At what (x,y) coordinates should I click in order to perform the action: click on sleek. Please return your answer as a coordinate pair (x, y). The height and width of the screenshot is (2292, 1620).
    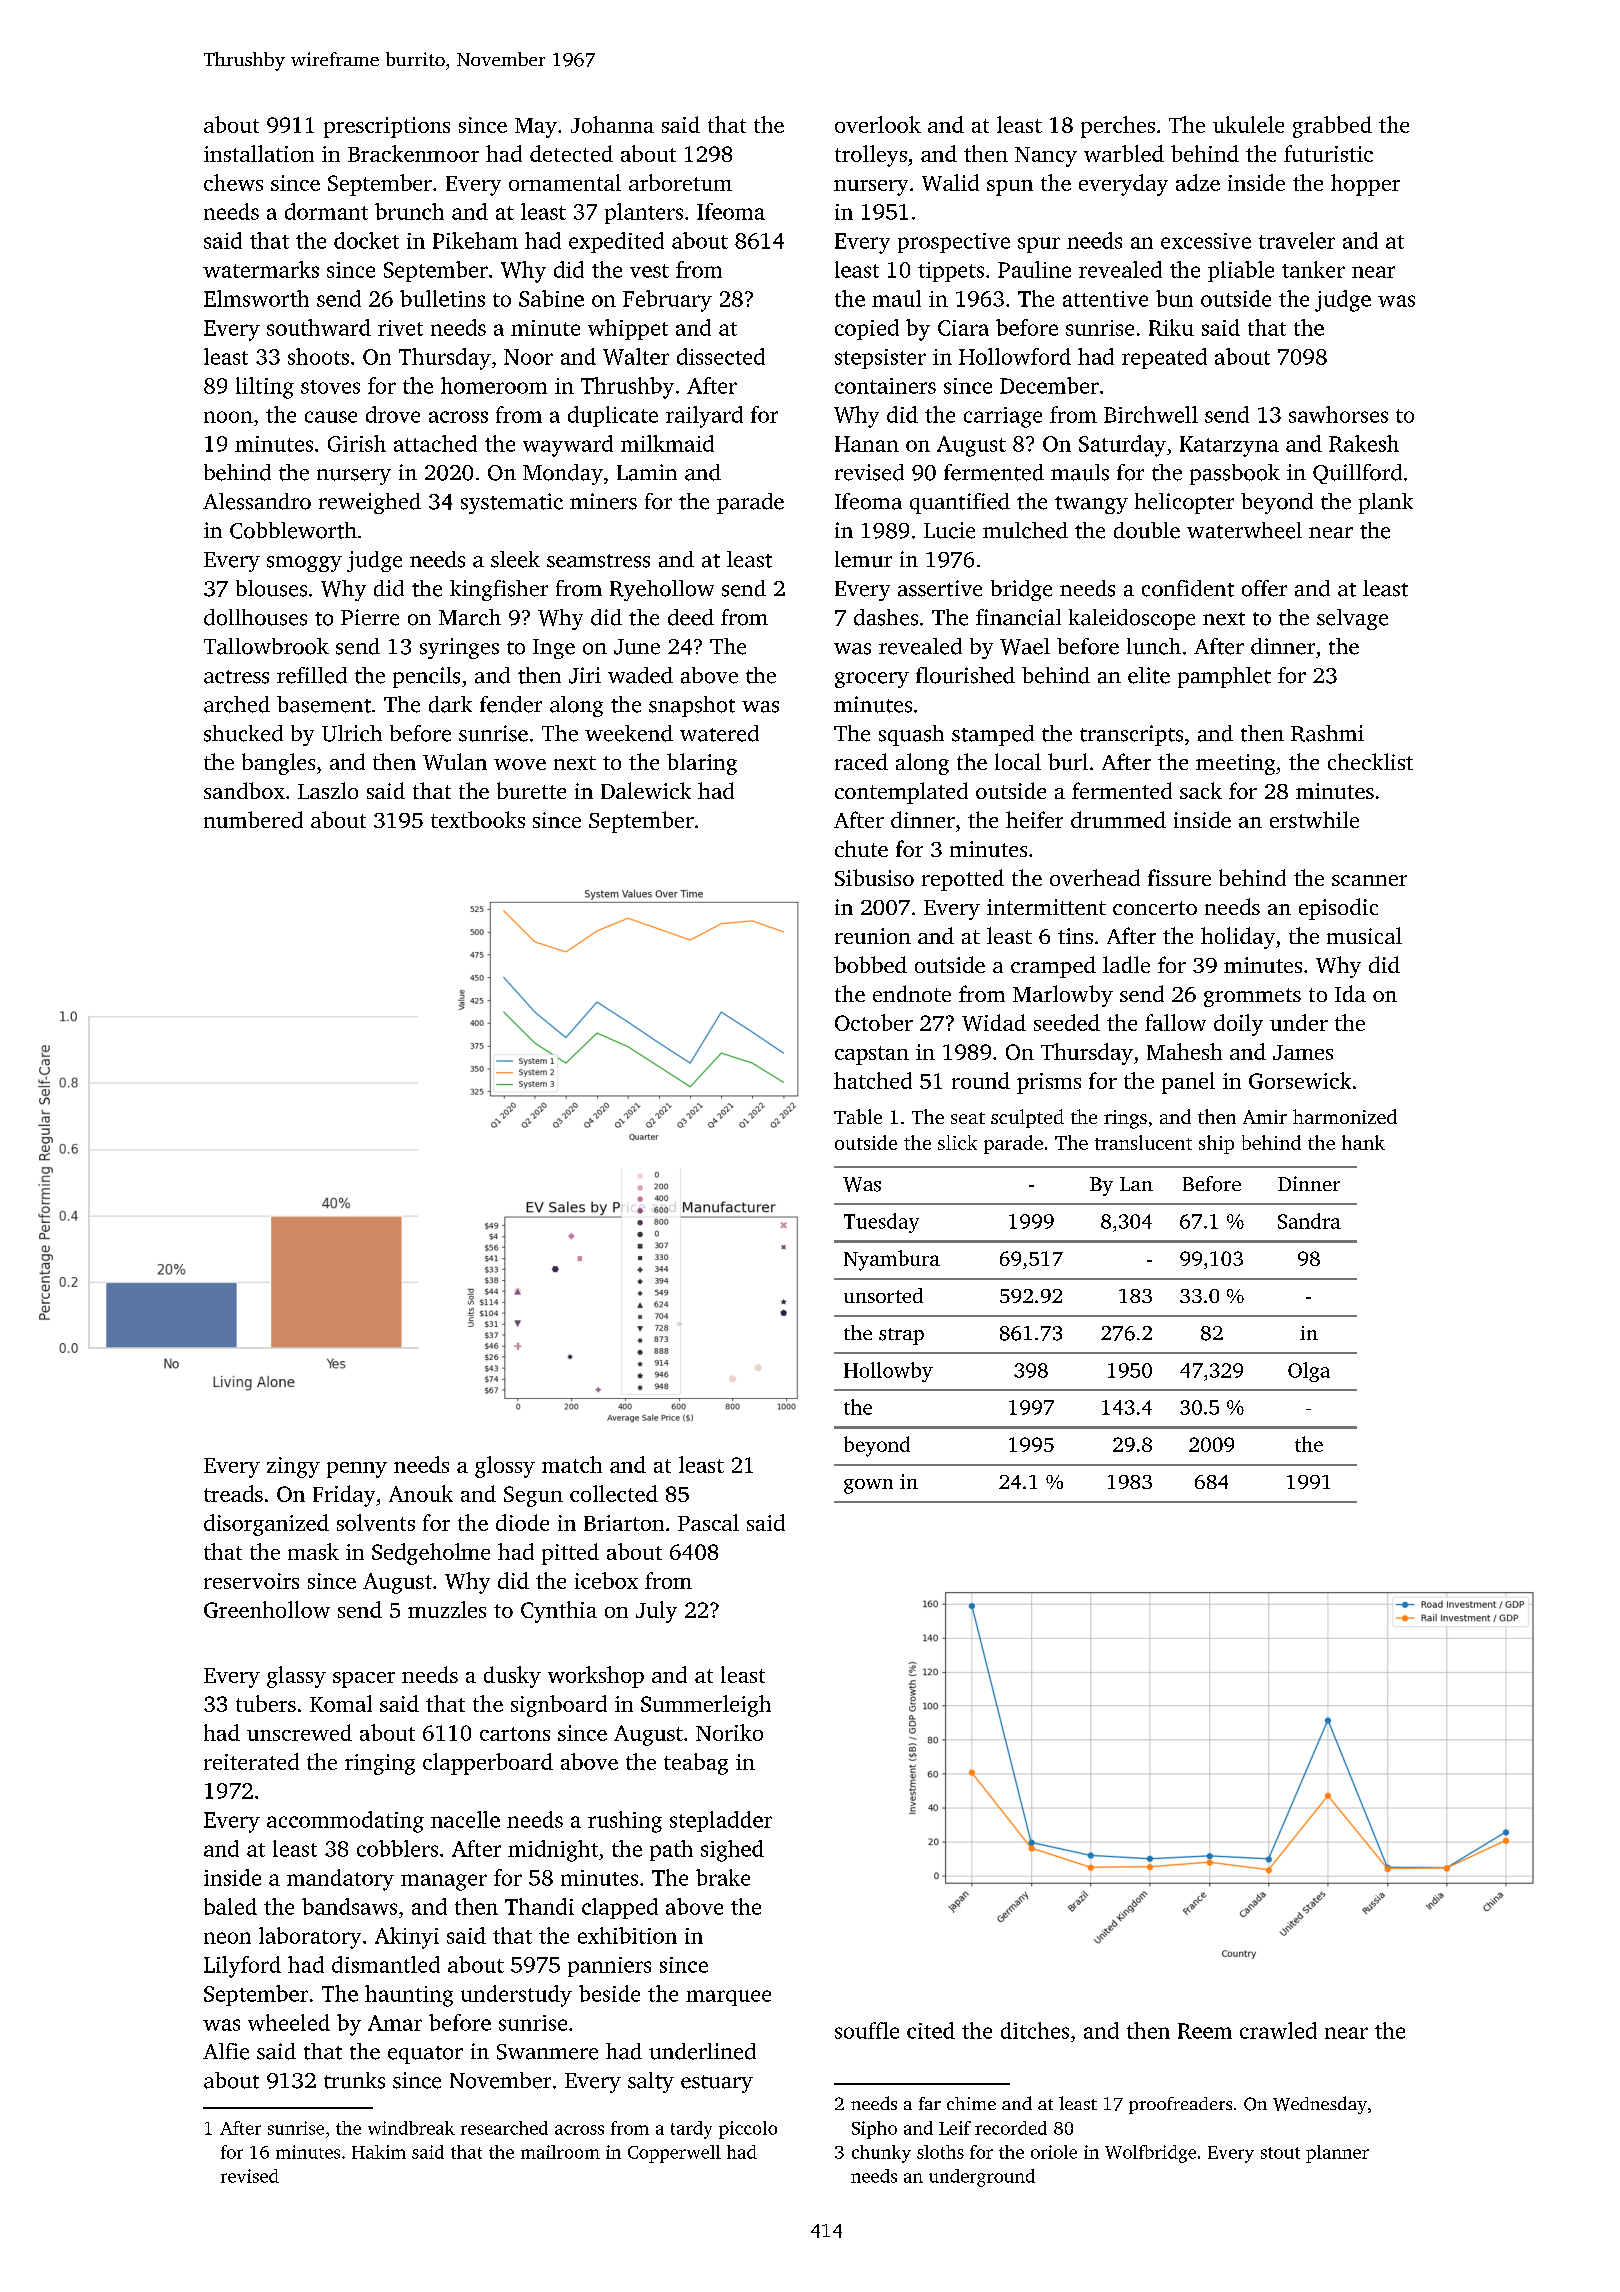
    Looking at the image, I should click on (515, 559).
